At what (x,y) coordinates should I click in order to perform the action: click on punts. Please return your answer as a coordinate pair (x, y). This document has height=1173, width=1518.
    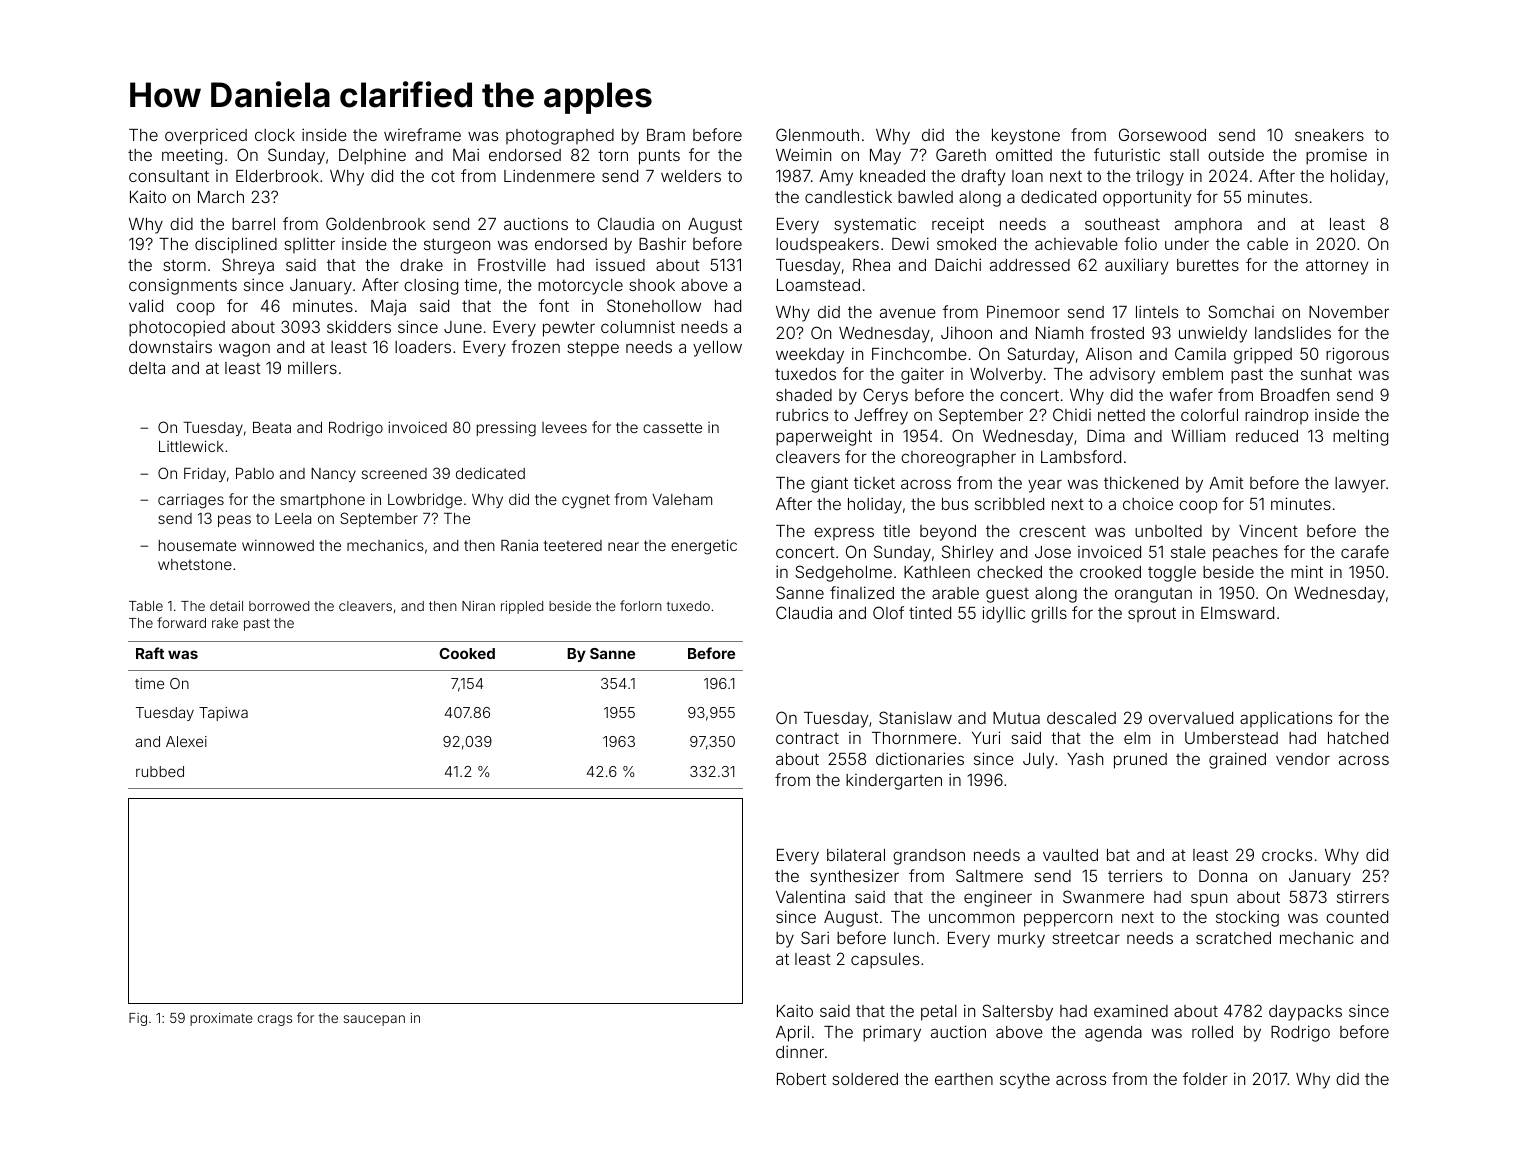
    Looking at the image, I should click on (659, 157).
